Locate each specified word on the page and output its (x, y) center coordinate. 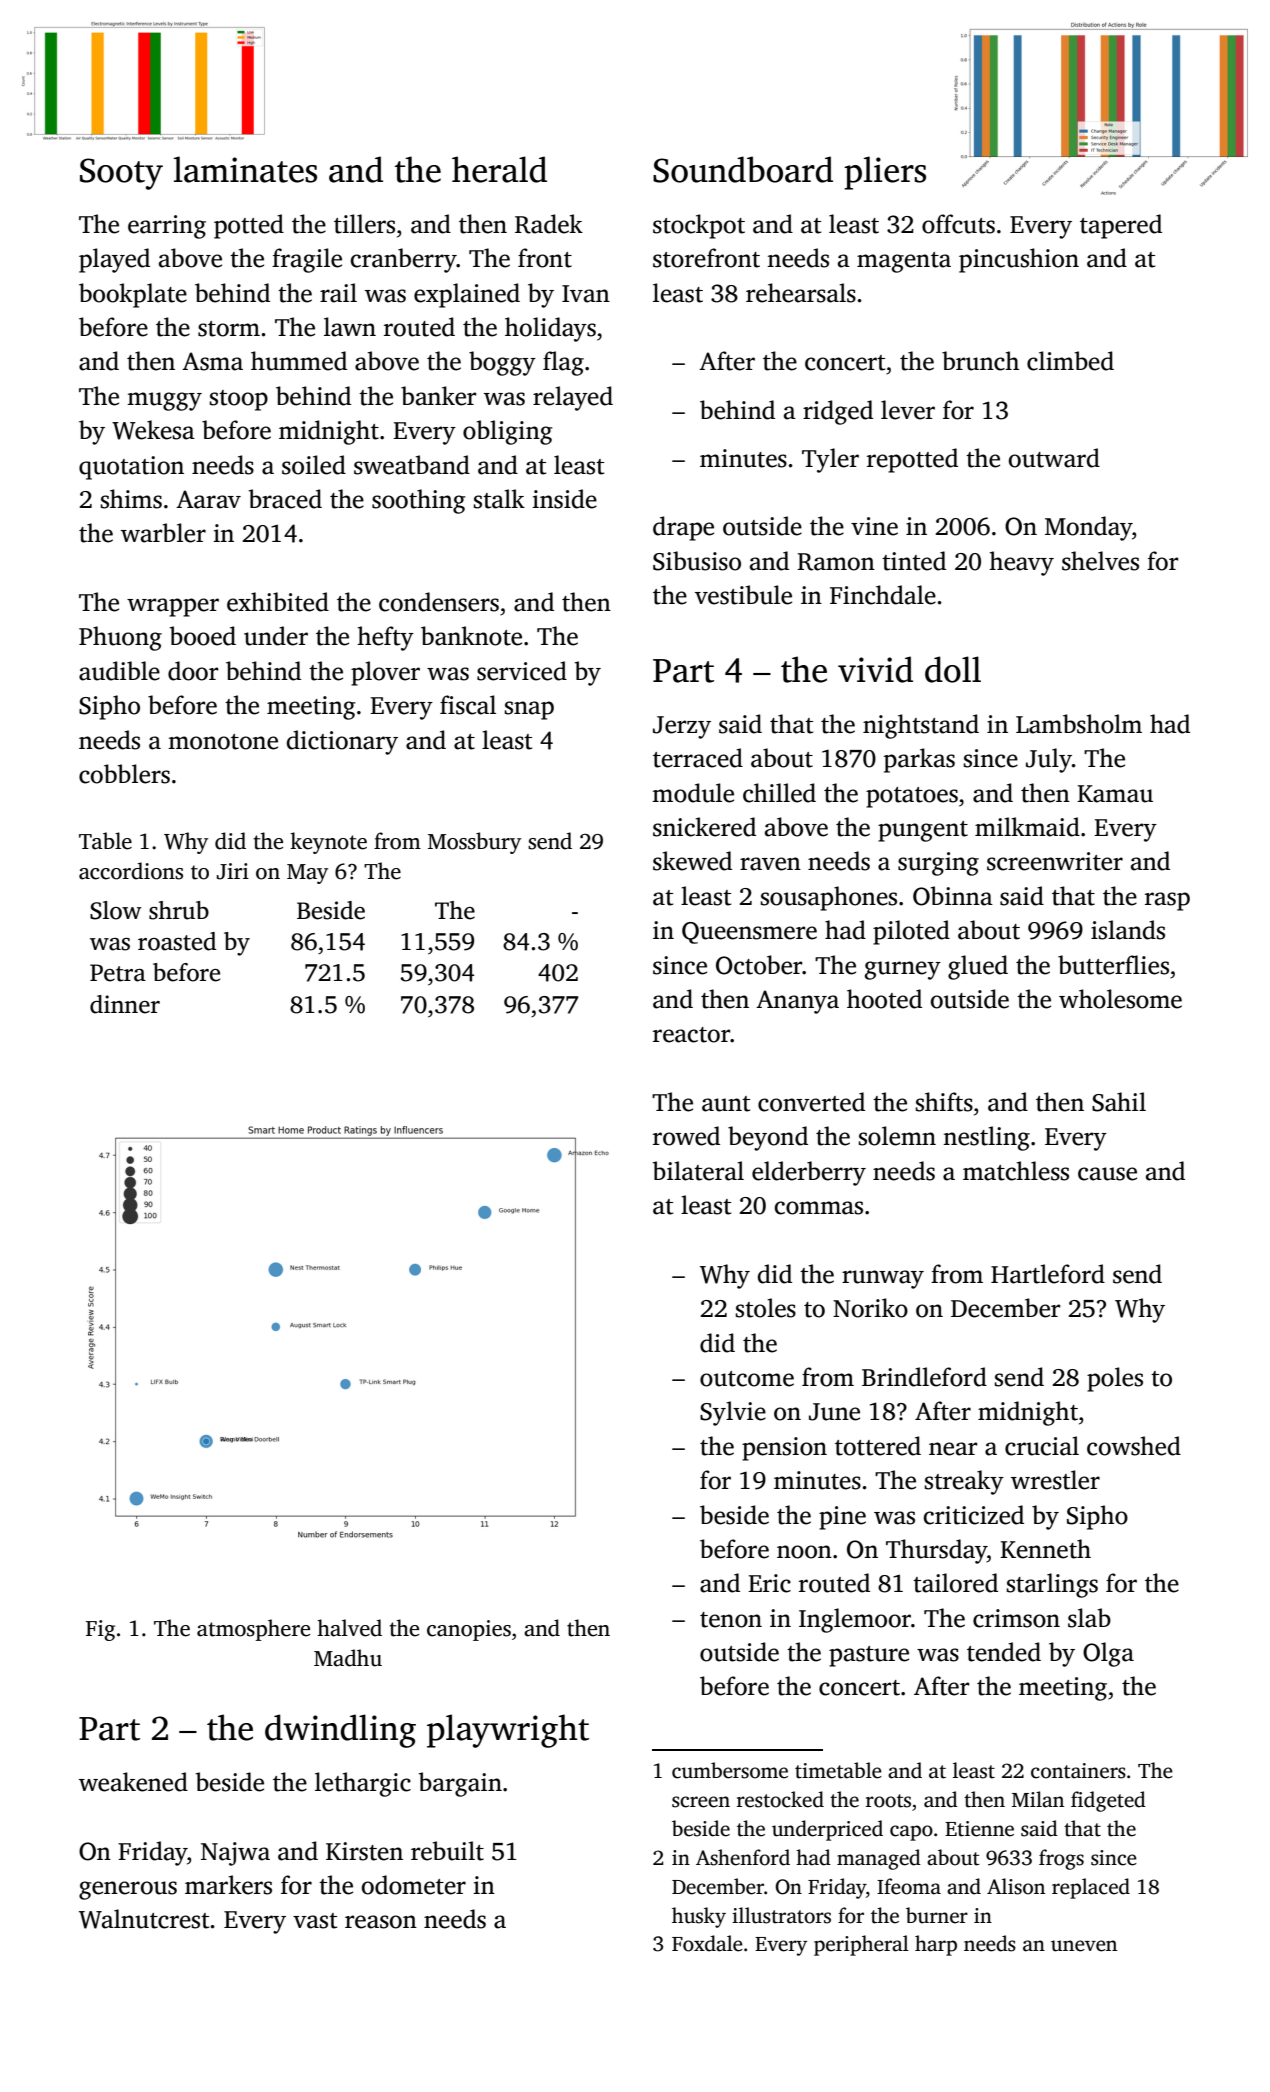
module (693, 793)
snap (529, 710)
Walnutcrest (144, 1919)
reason (381, 1922)
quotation (131, 468)
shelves (1100, 561)
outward (1054, 458)
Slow (115, 910)
